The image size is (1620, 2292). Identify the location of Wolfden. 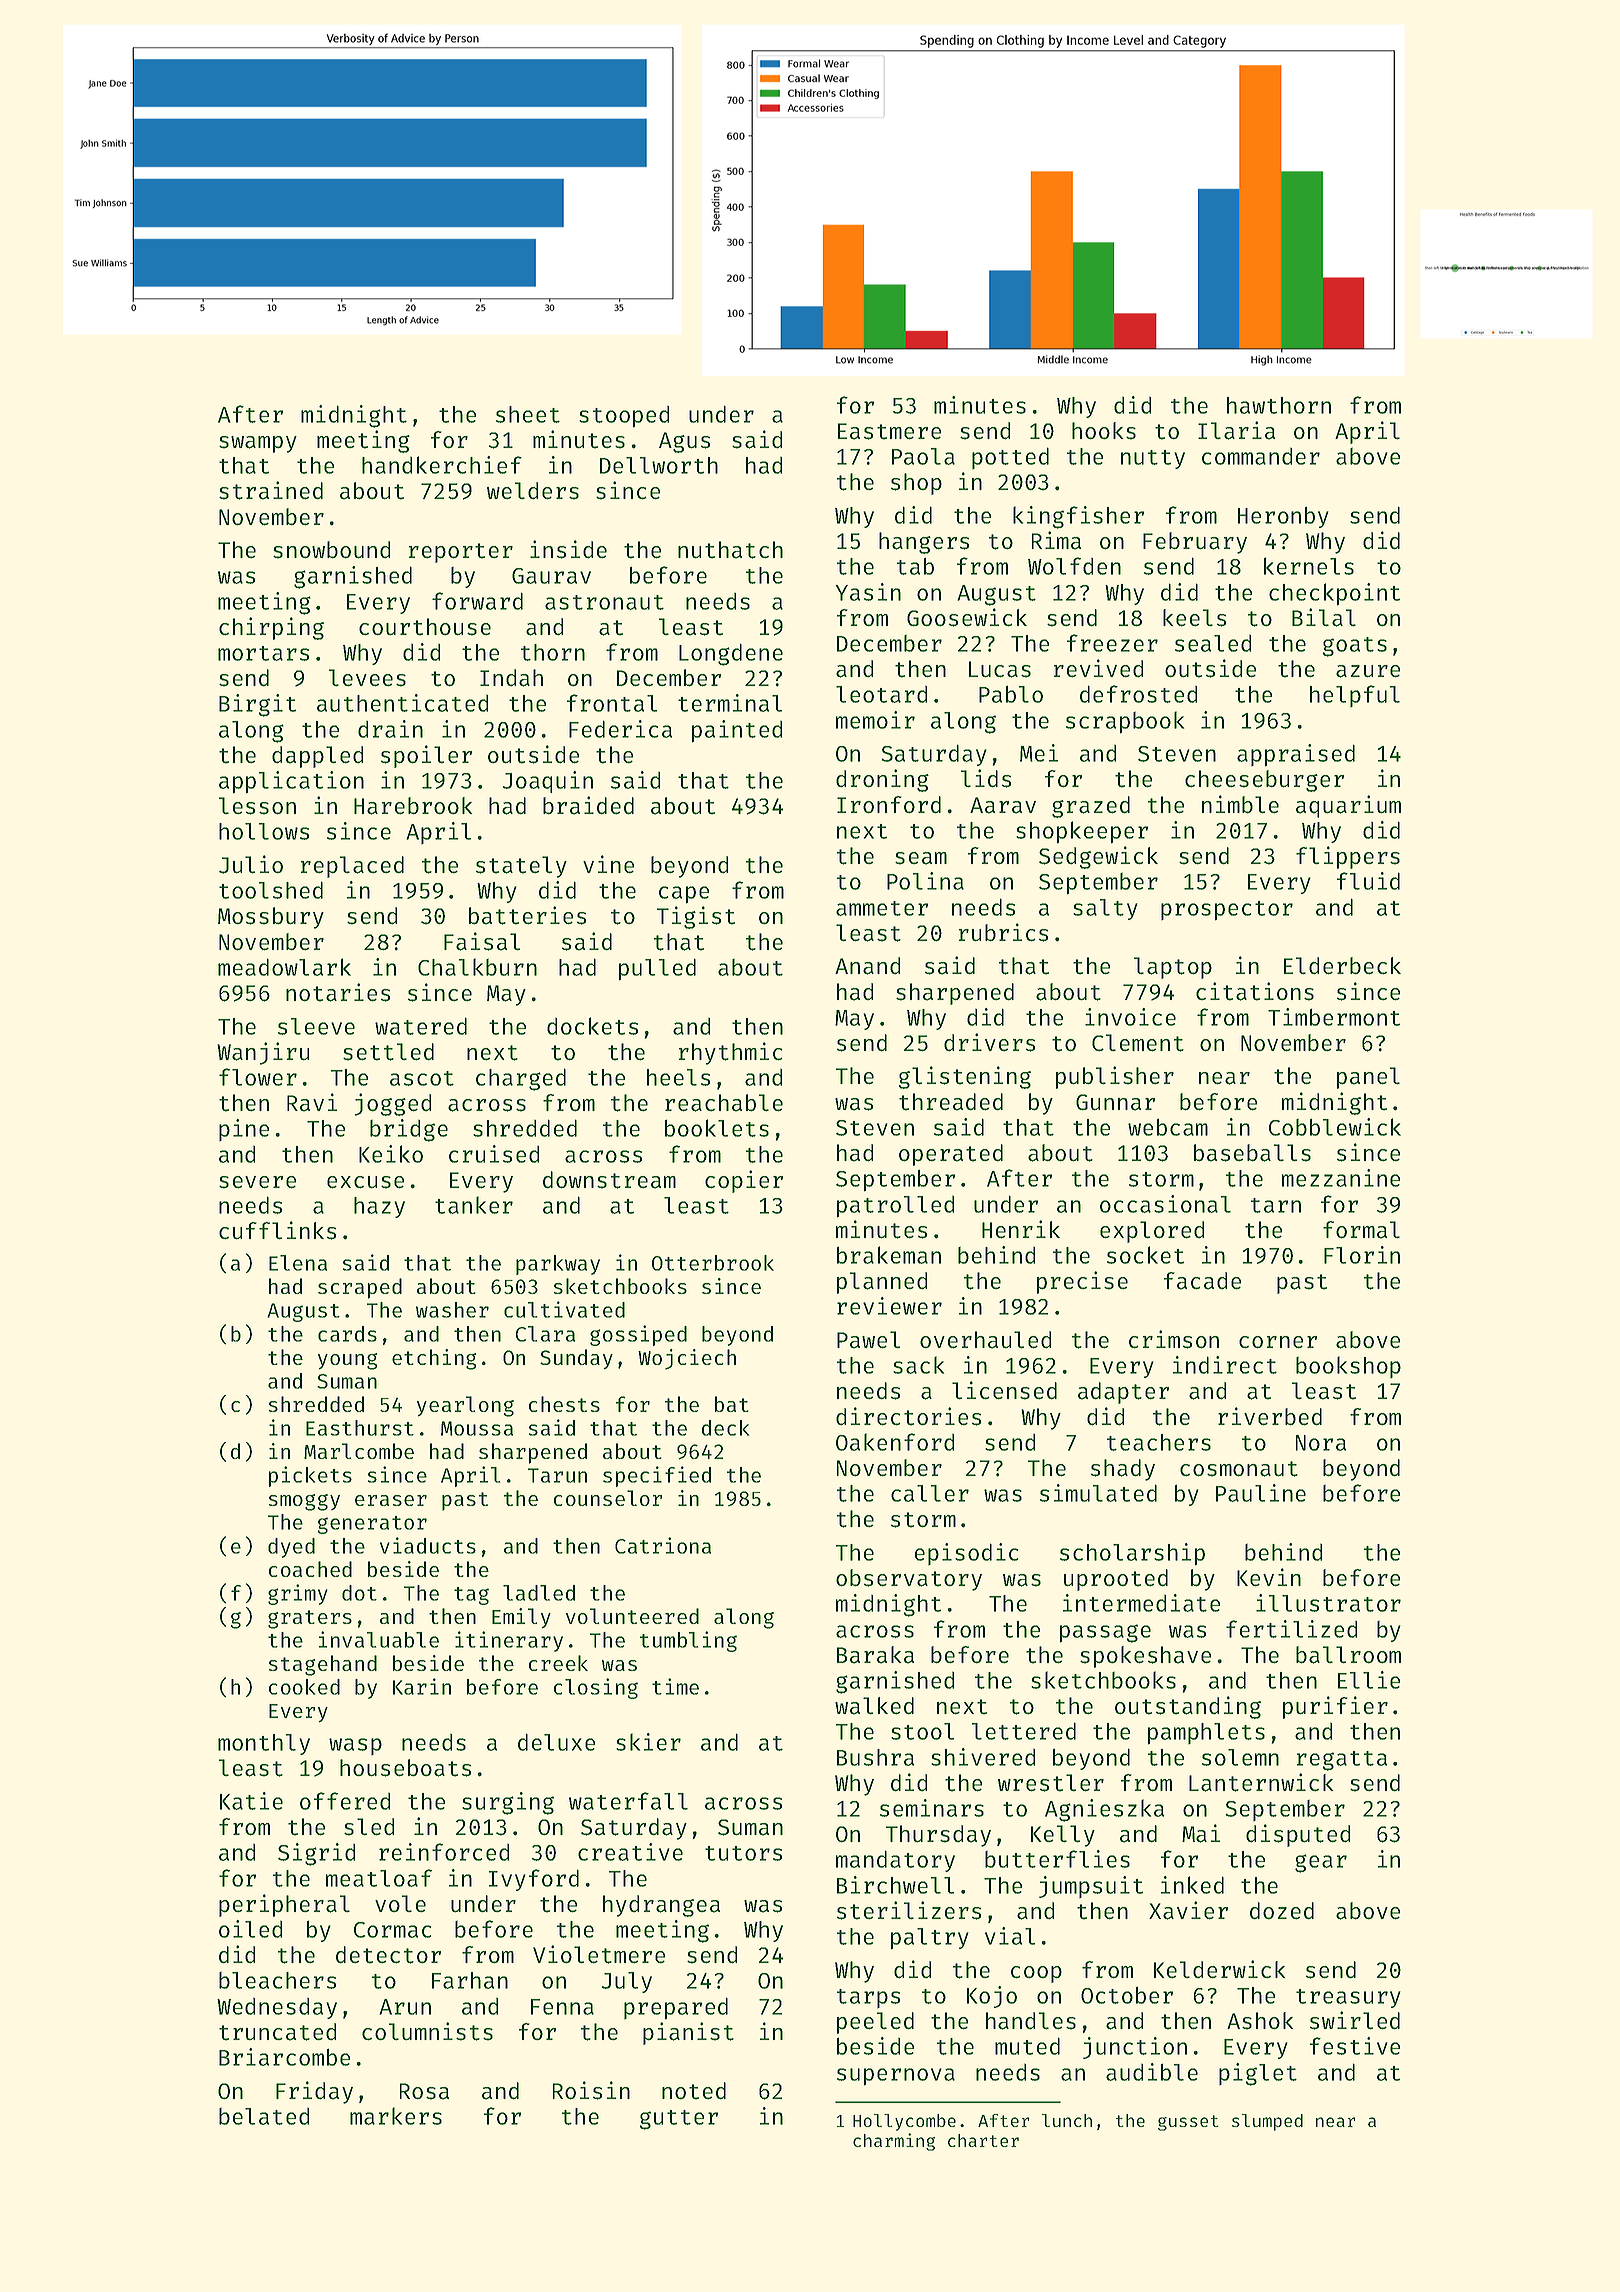
(1074, 566).
